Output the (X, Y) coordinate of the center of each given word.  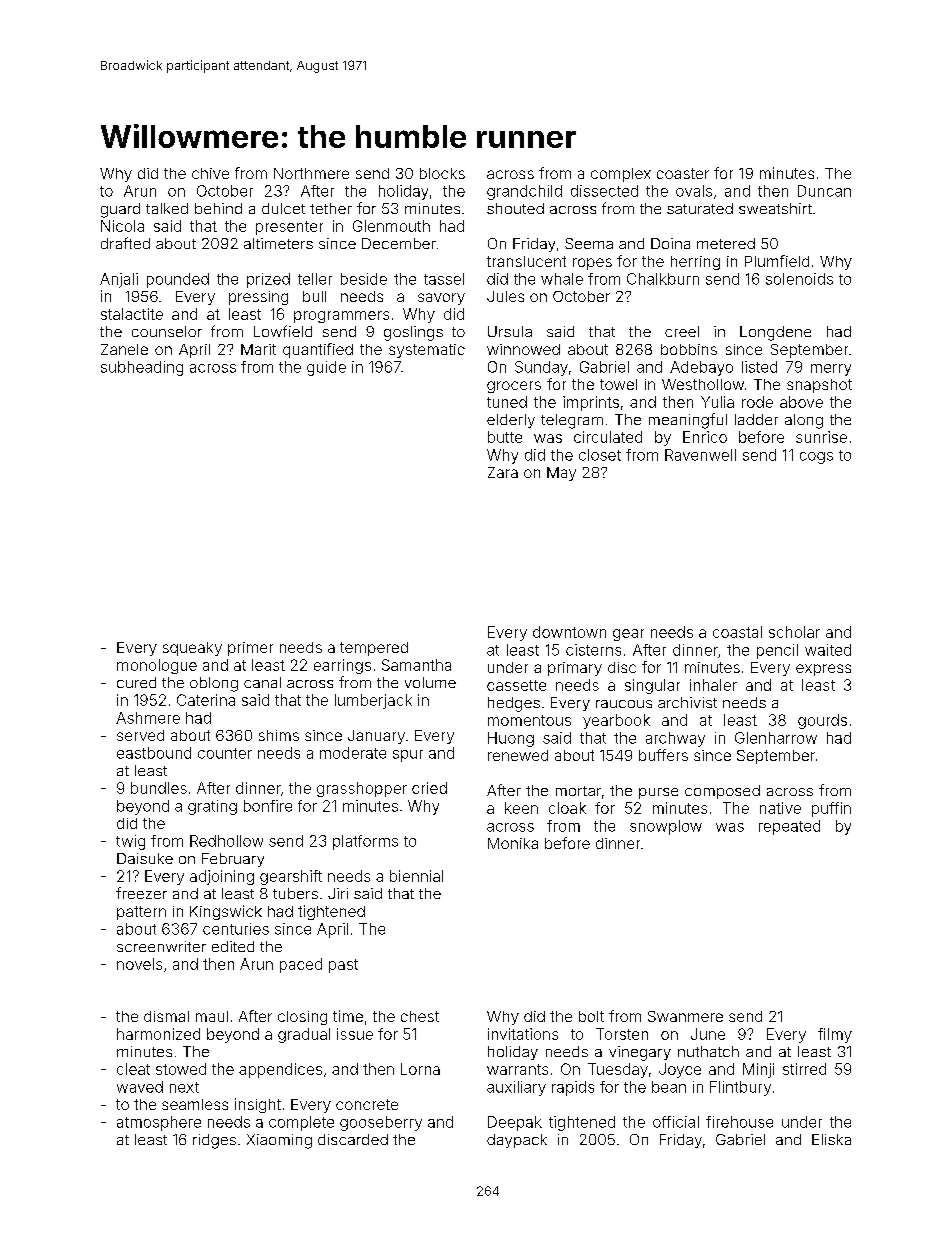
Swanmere (685, 1016)
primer (250, 649)
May (561, 474)
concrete (367, 1104)
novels (139, 964)
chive (210, 173)
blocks (442, 173)
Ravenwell (700, 455)
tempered (374, 649)
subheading (142, 368)
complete (301, 1123)
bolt (591, 1016)
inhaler (713, 685)
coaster (683, 173)
